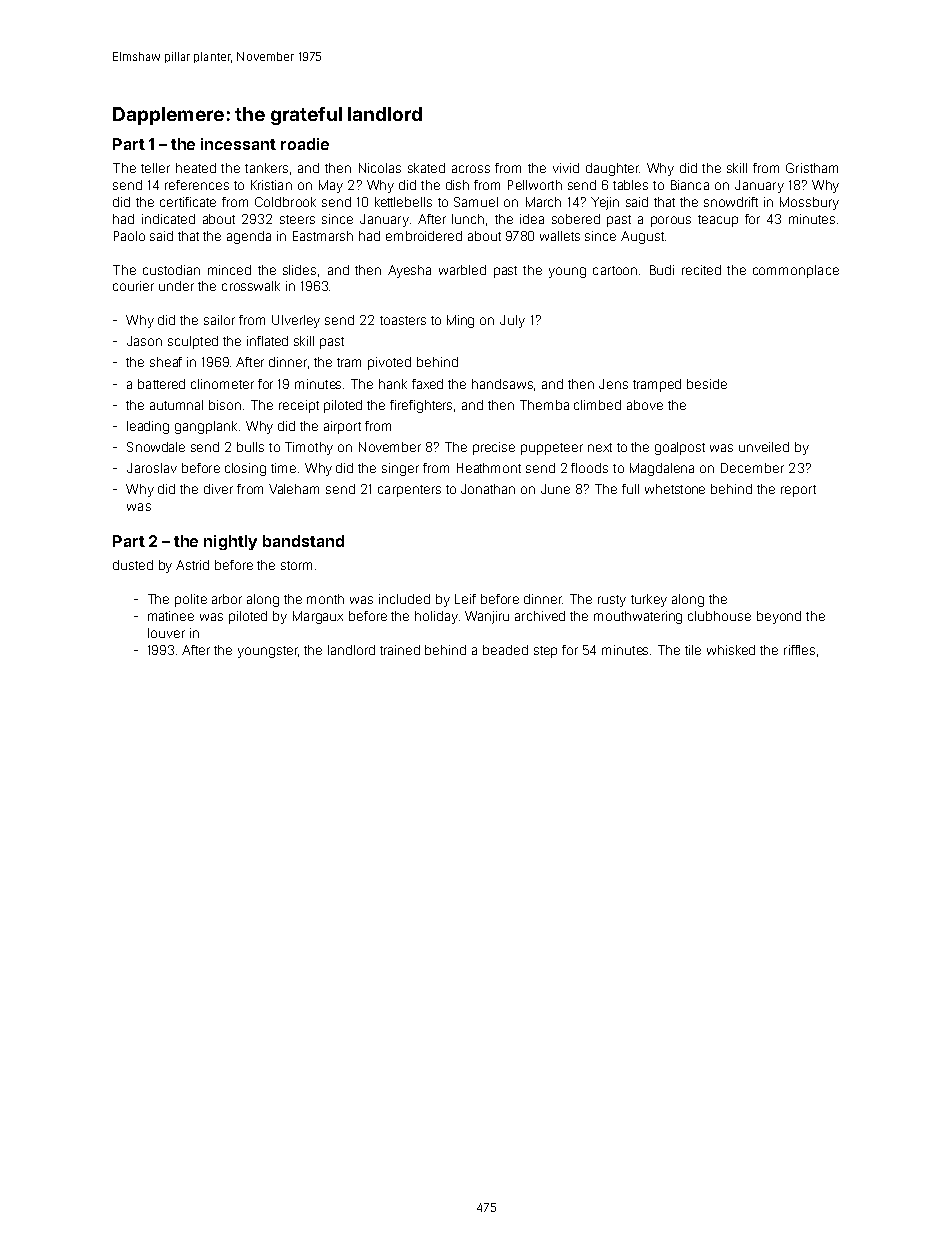  What do you see at coordinates (166, 633) in the document?
I see `louver` at bounding box center [166, 633].
